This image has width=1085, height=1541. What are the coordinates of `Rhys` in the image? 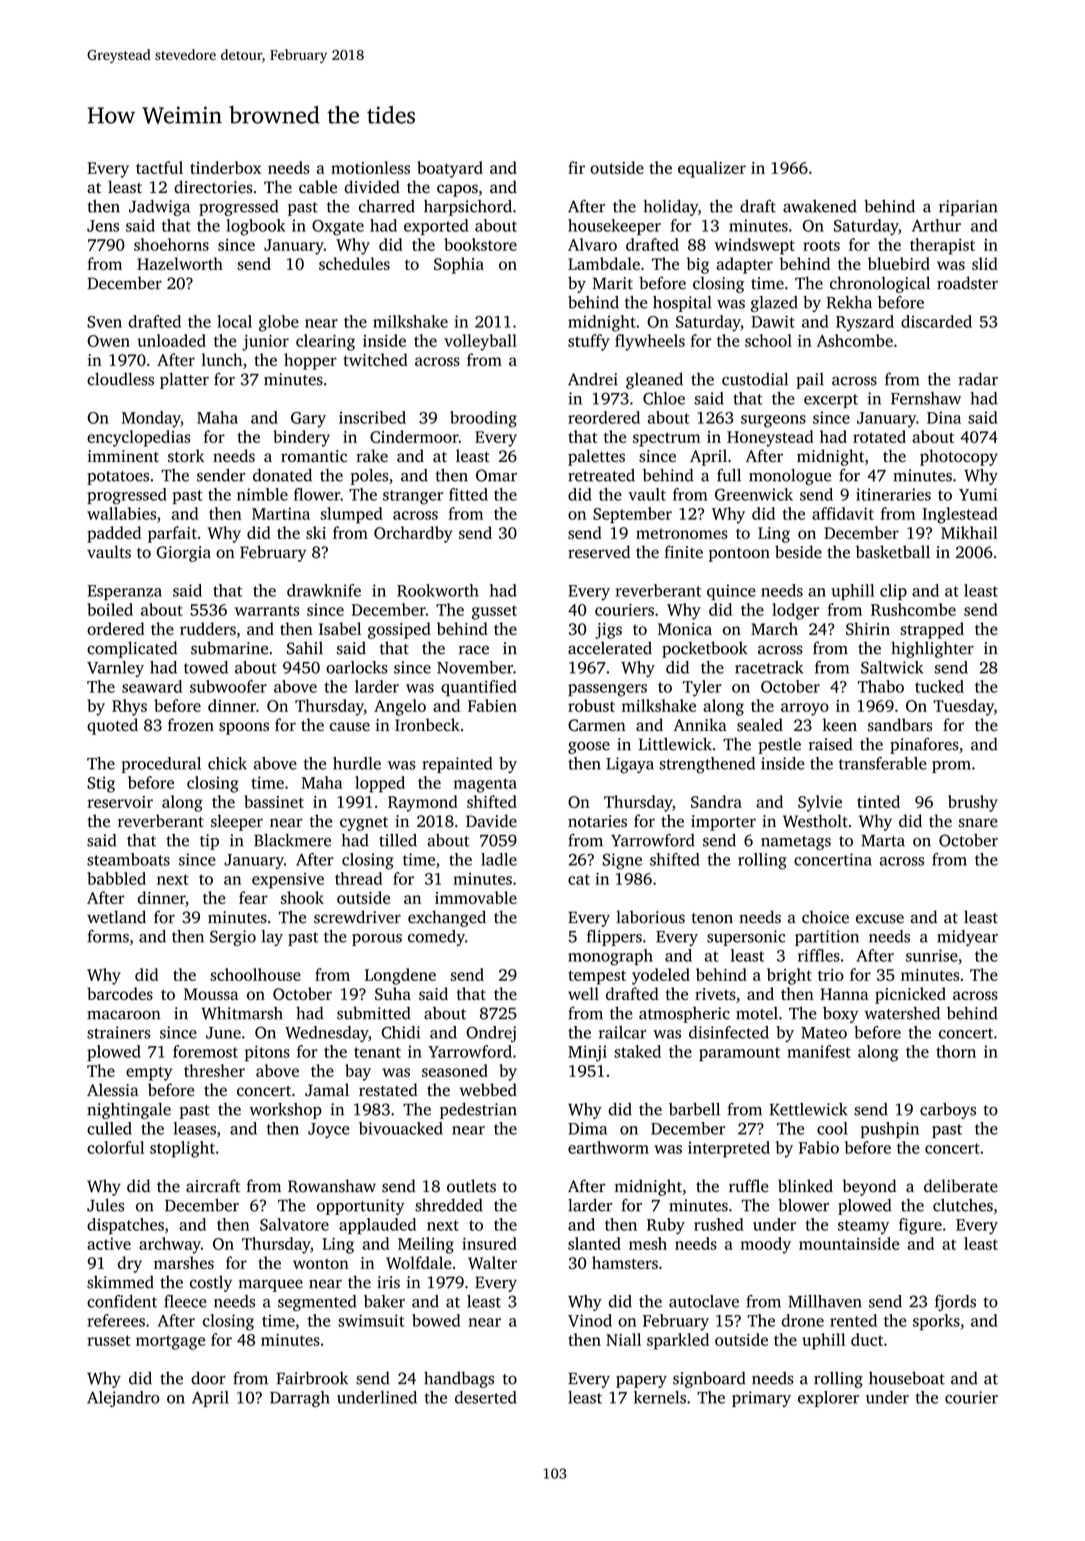 It's located at (129, 707).
